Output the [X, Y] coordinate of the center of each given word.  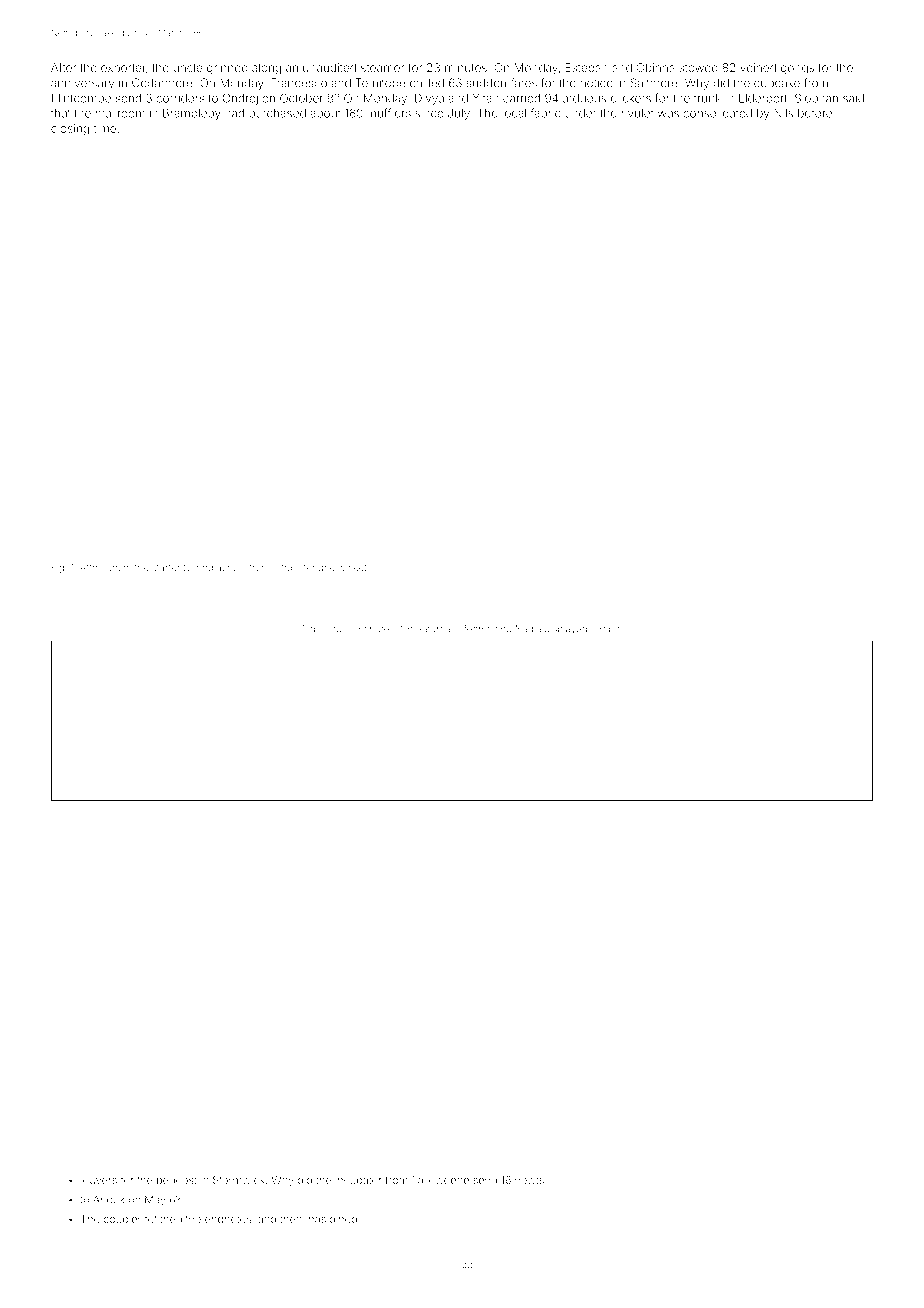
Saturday [436, 630]
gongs [797, 70]
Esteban [587, 67]
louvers [99, 1180]
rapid [611, 629]
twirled [198, 567]
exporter [123, 69]
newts [529, 1180]
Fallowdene [440, 1180]
